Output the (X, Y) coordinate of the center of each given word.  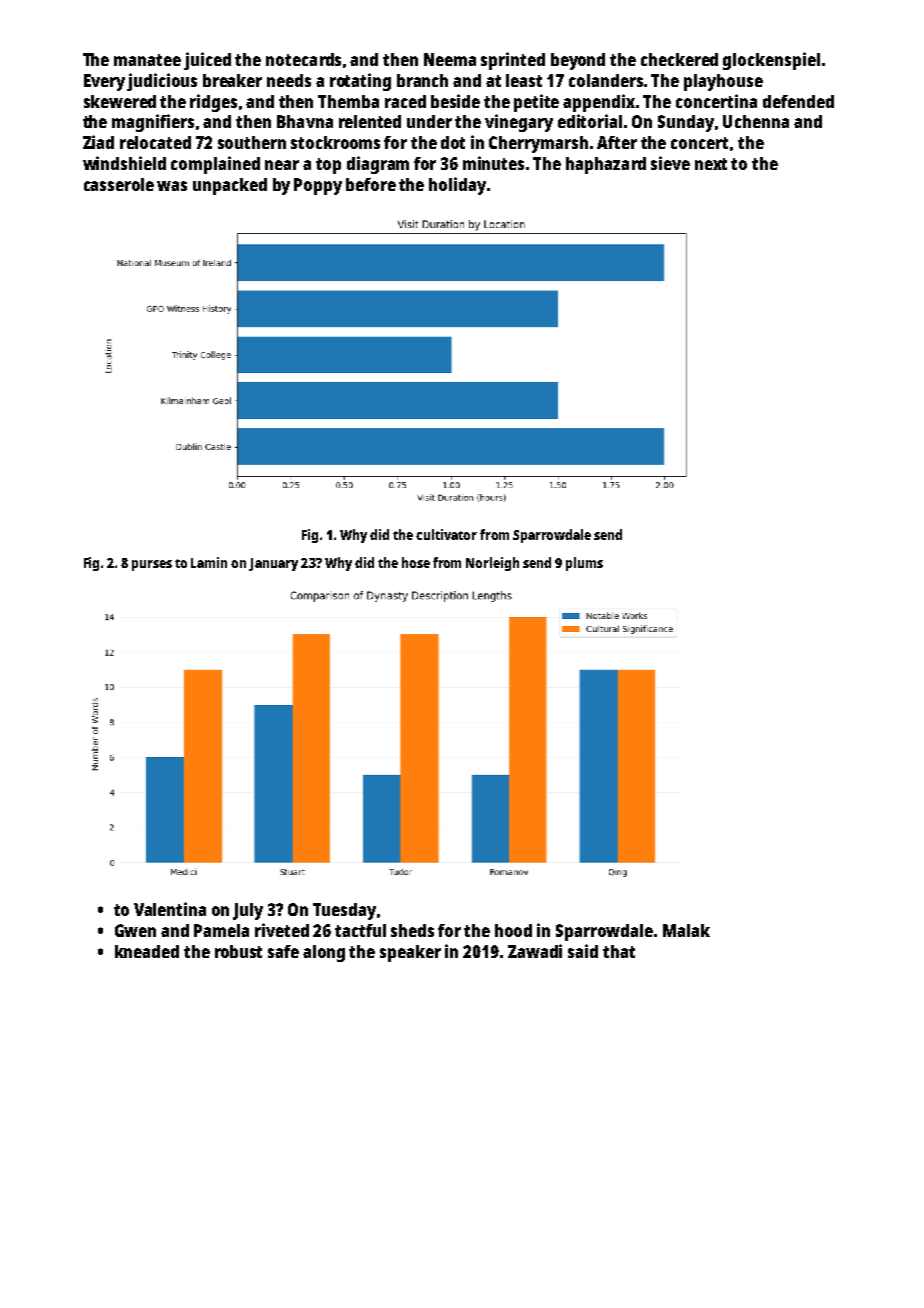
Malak (686, 930)
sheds (412, 930)
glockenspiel (771, 61)
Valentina (170, 909)
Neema (450, 59)
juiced (207, 61)
